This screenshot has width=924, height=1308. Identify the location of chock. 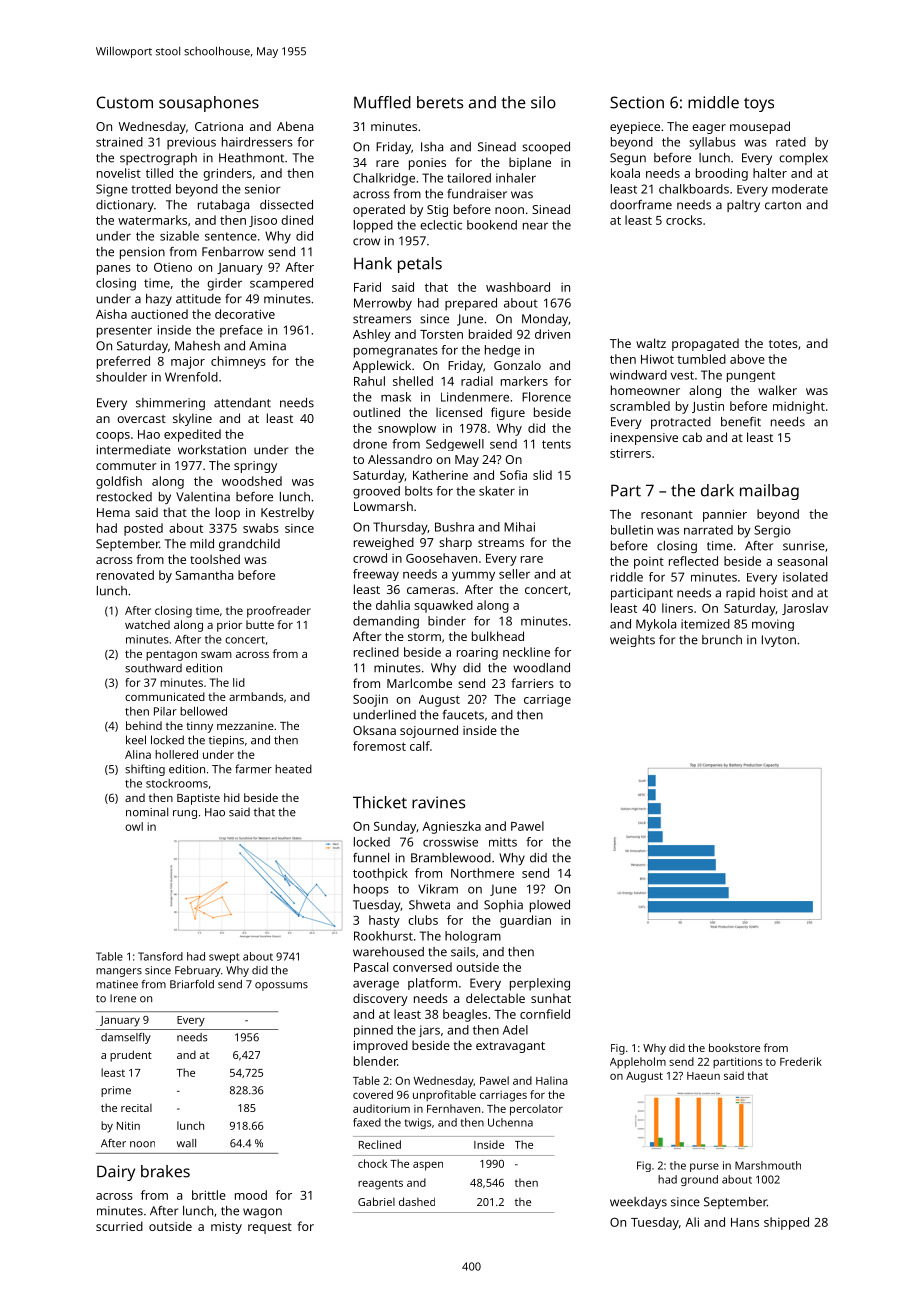
(372, 1163).
